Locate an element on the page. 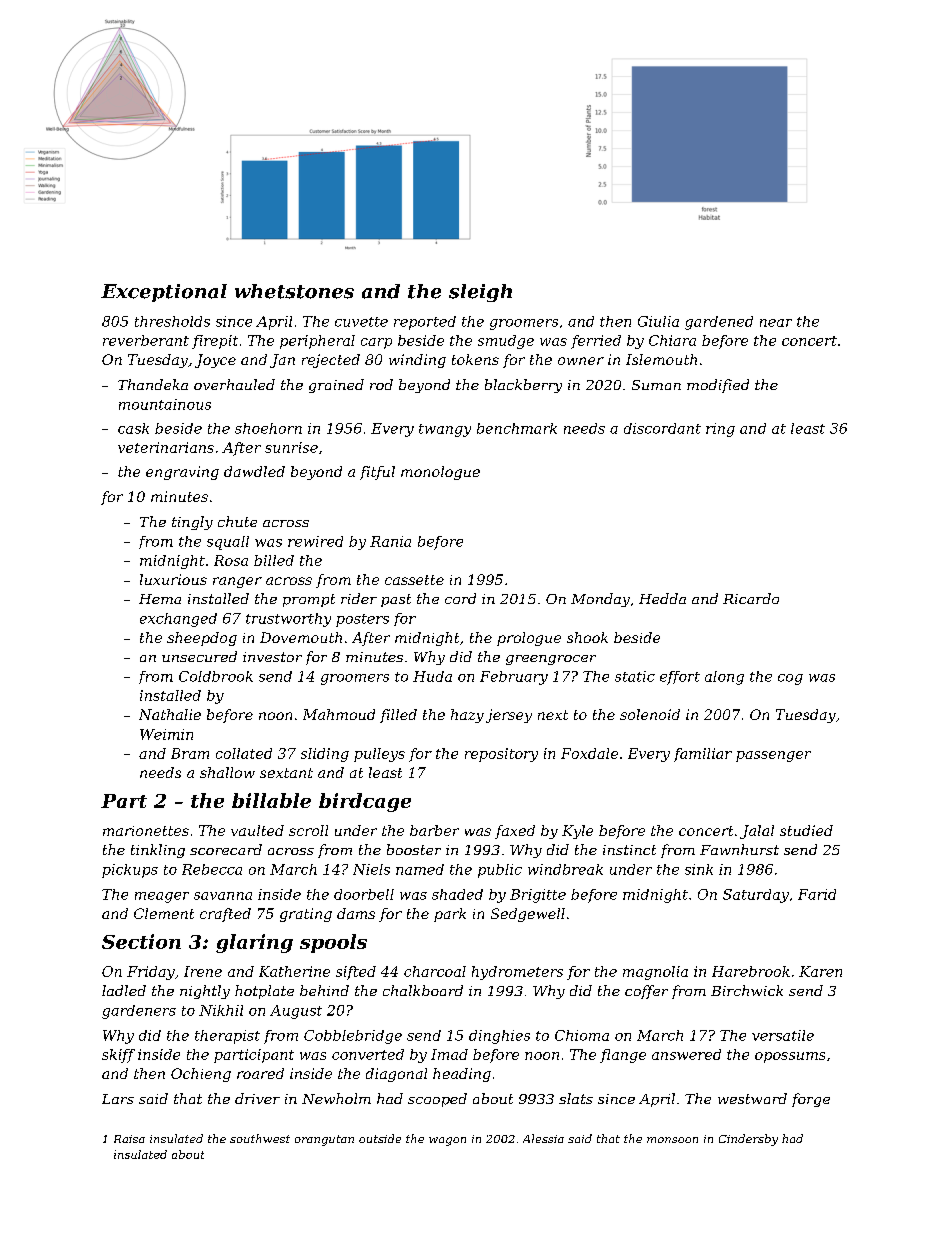  cask is located at coordinates (133, 428).
